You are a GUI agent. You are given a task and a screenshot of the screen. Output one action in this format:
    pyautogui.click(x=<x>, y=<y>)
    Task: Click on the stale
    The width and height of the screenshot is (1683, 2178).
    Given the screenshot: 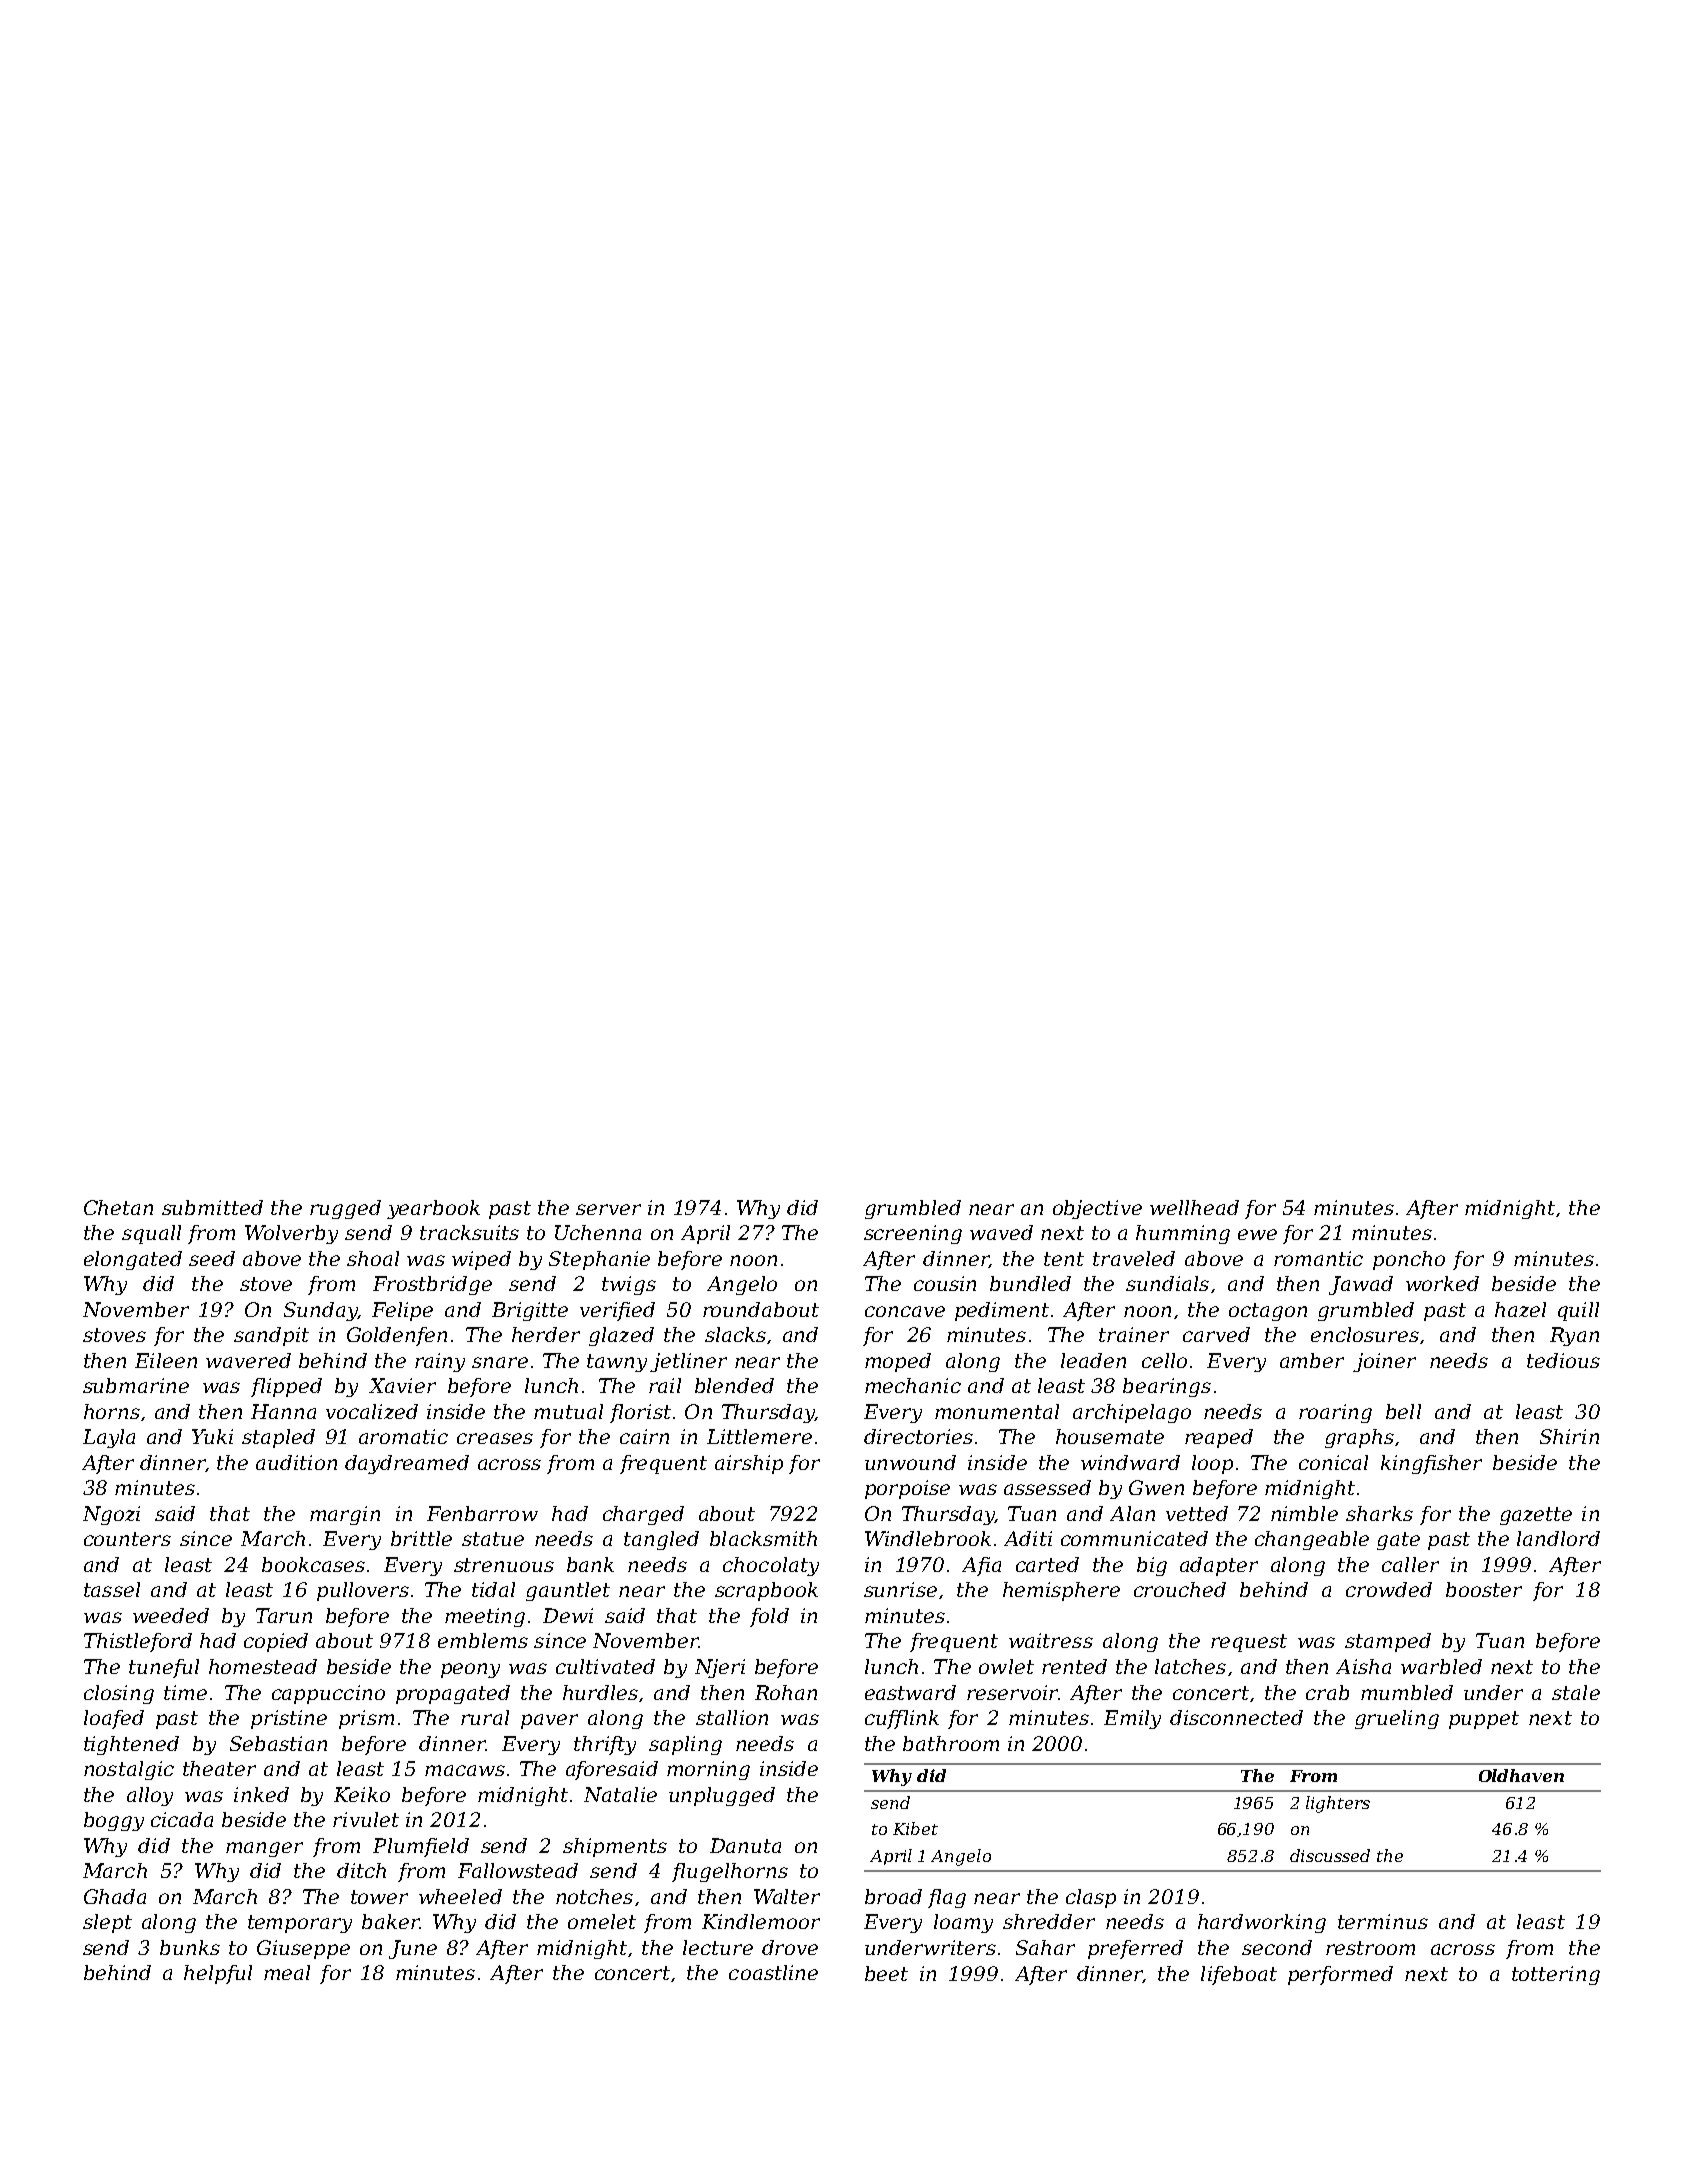 What is the action you would take?
    pyautogui.click(x=1576, y=1692)
